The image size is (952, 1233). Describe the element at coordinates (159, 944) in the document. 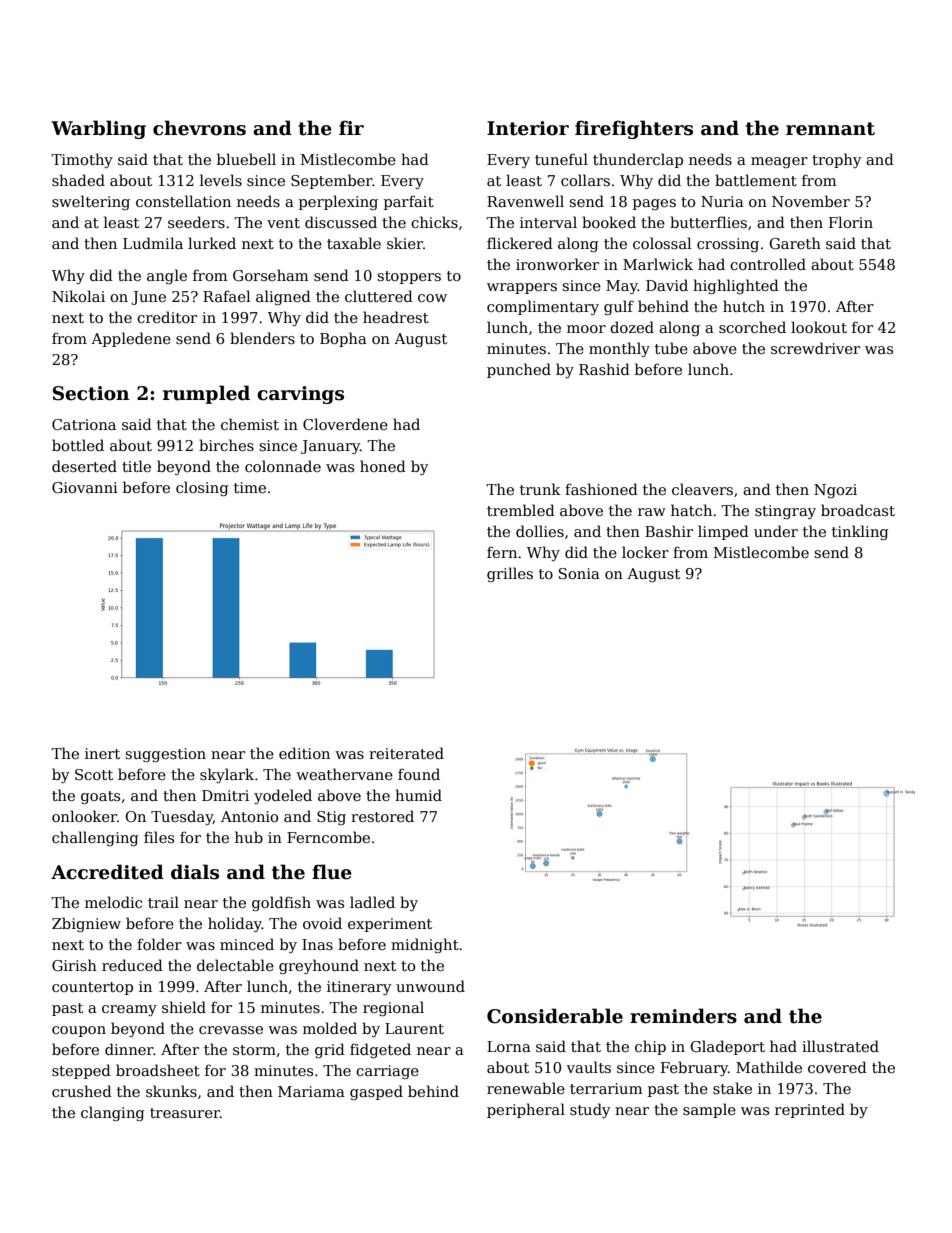

I see `folder` at that location.
